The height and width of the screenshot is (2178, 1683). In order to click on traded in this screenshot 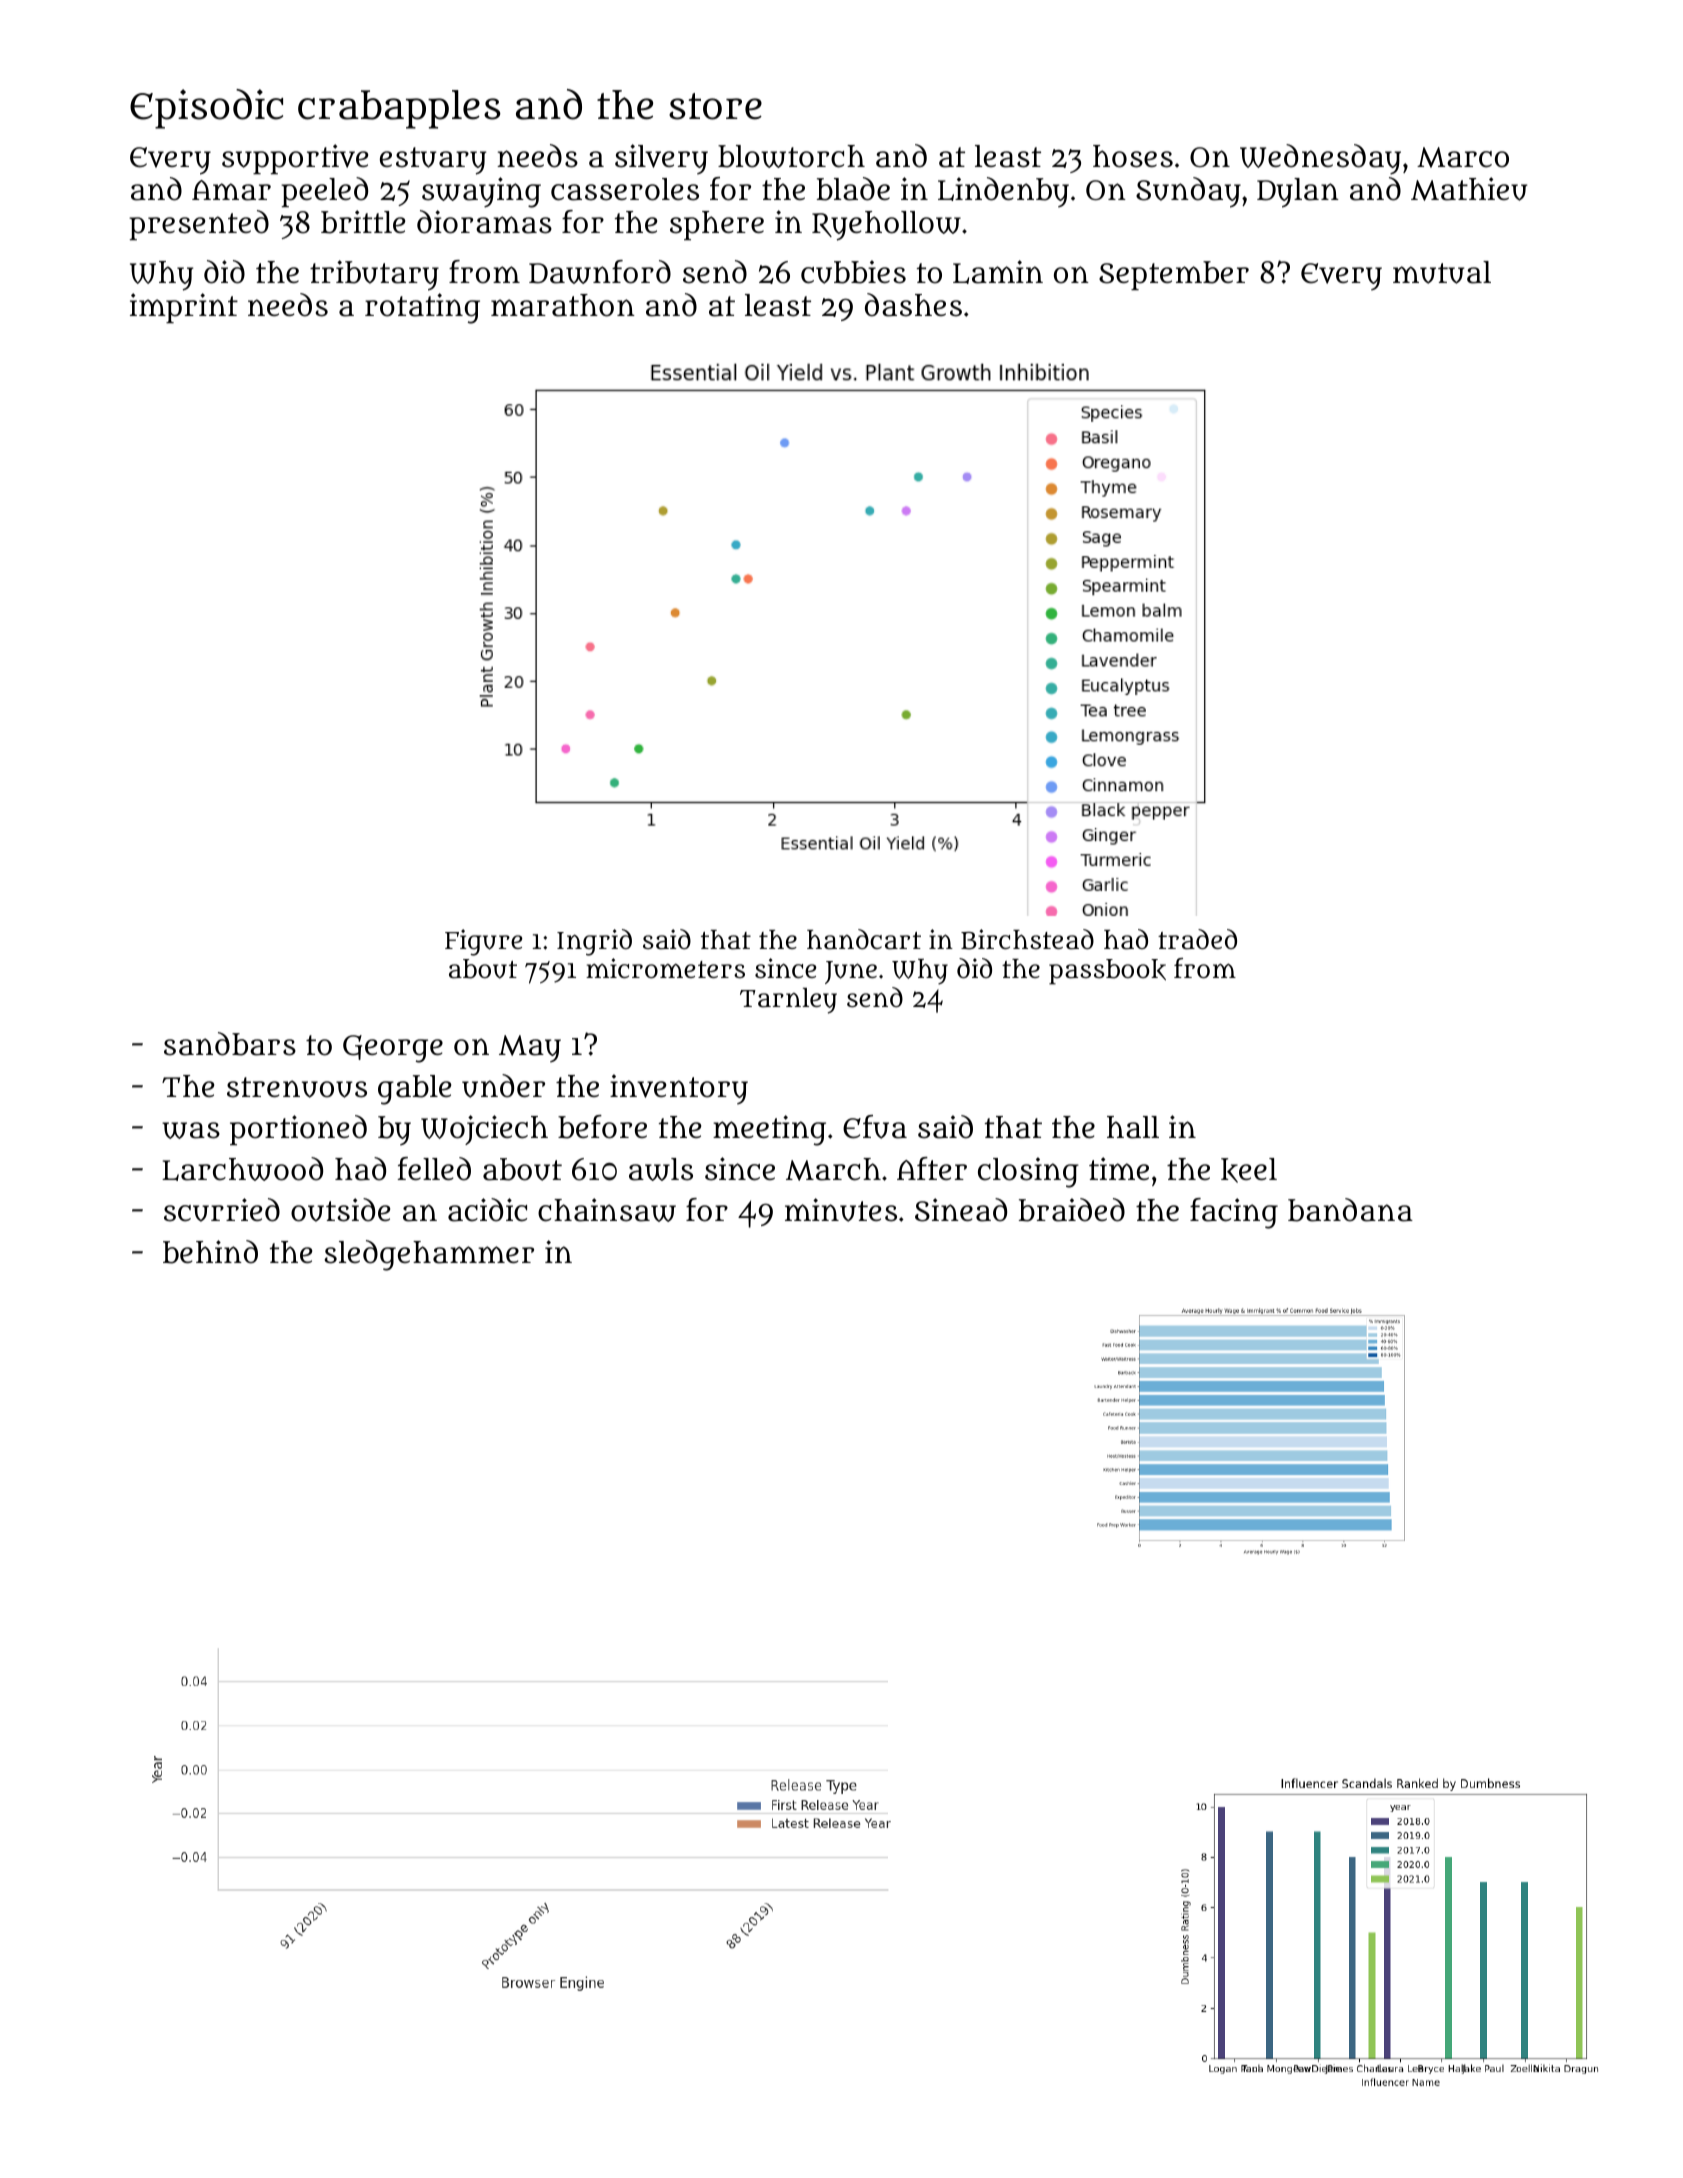, I will do `click(1197, 939)`.
